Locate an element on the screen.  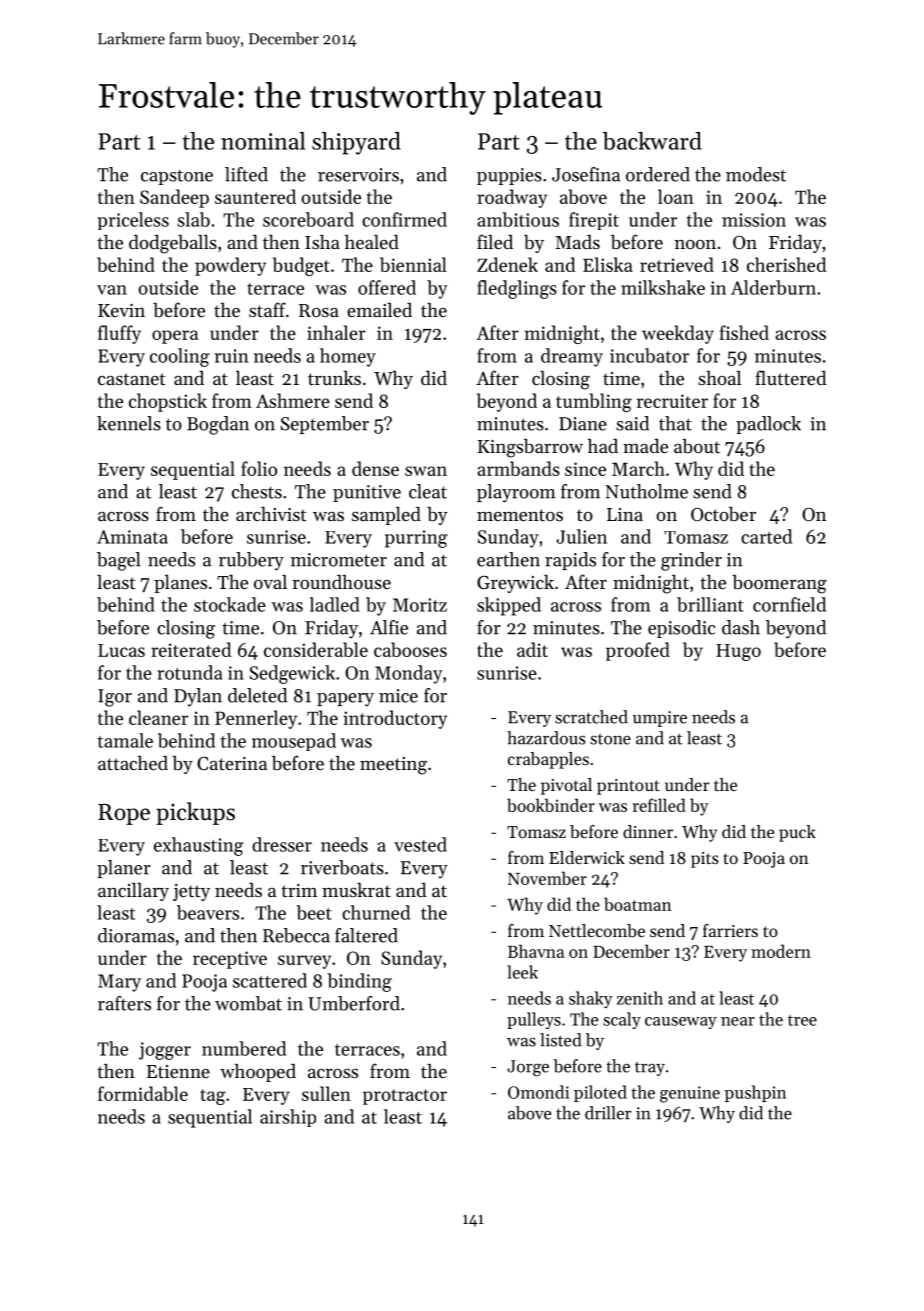
cherished is located at coordinates (787, 264).
